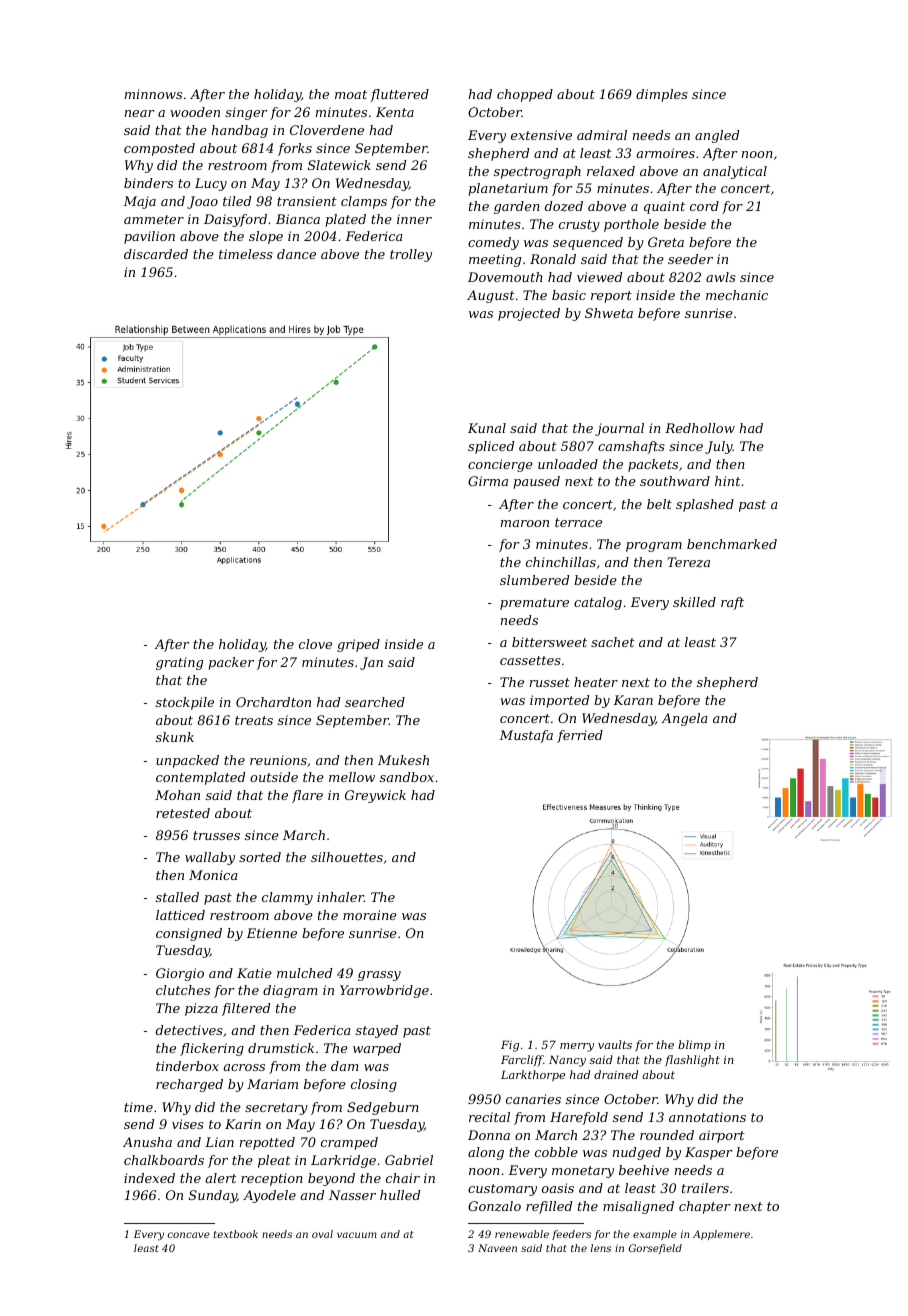  I want to click on porthole, so click(631, 225).
